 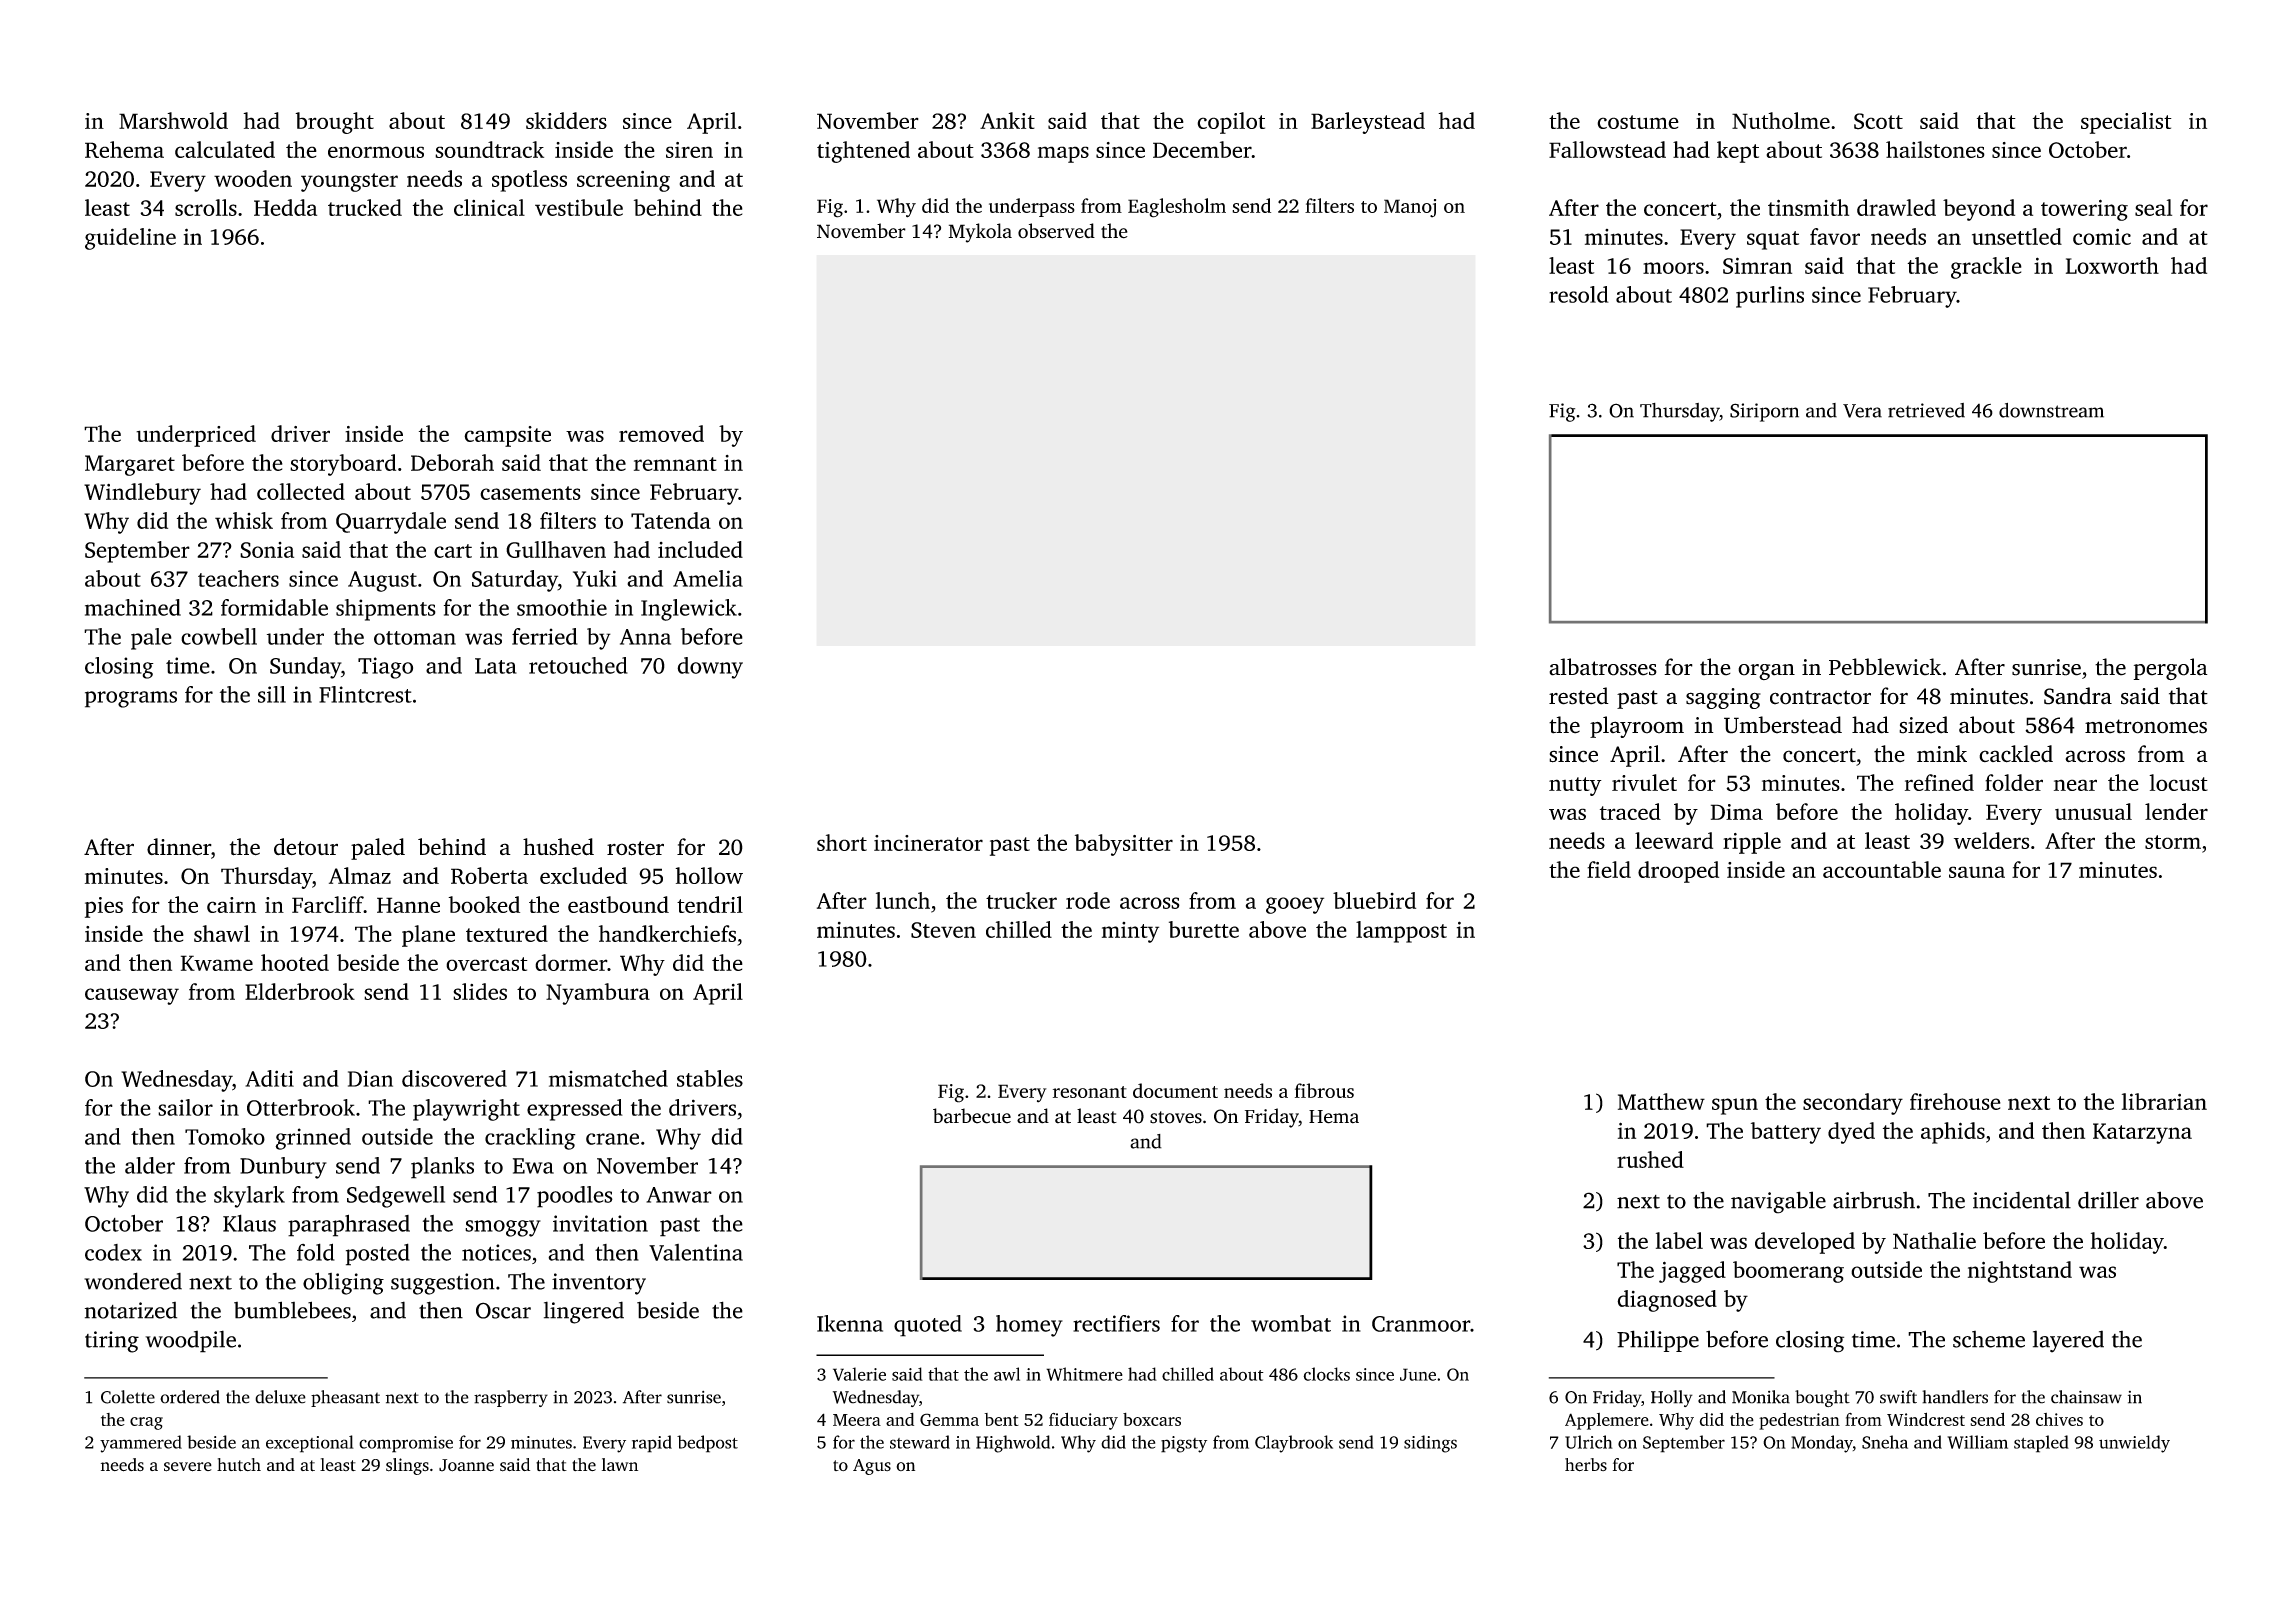 I want to click on Agus, so click(x=872, y=1467).
